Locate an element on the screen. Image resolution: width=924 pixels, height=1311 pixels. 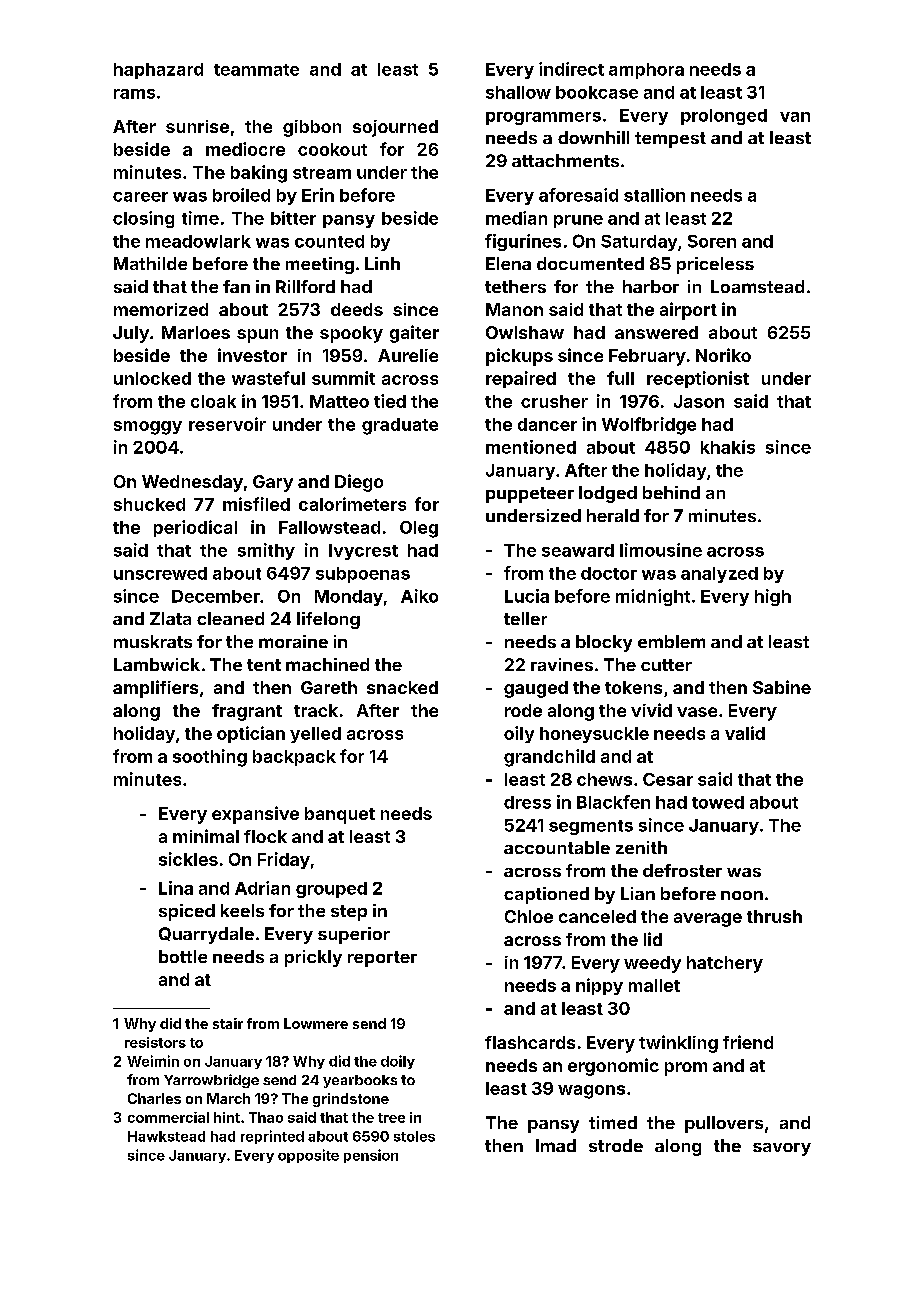
opposite is located at coordinates (308, 1156).
